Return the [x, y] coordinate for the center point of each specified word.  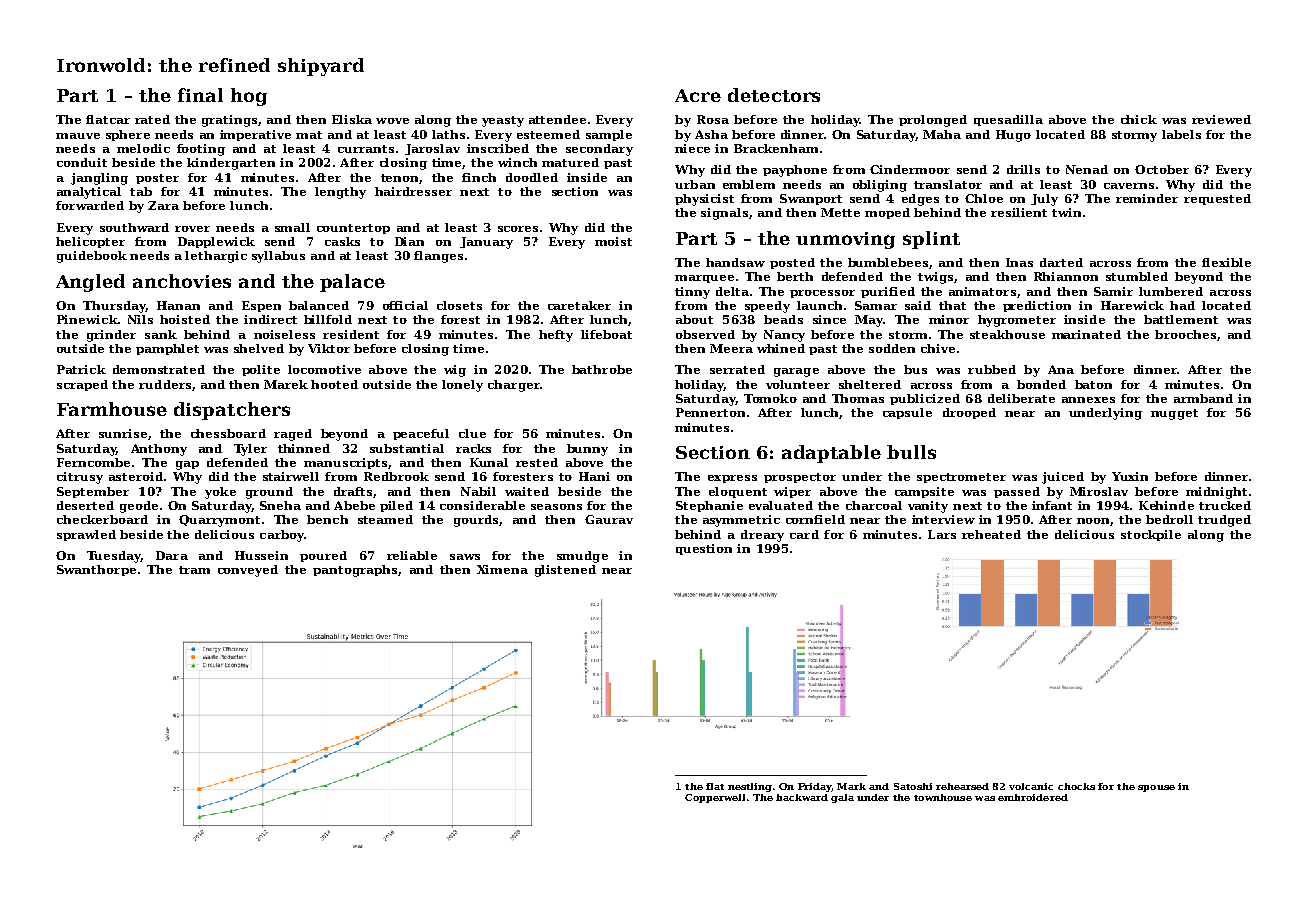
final [200, 95]
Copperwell [715, 798]
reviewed [1221, 119]
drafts [353, 491]
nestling [750, 787]
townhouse [943, 797]
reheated [991, 534]
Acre [698, 95]
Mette [840, 212]
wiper [792, 492]
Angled [90, 283]
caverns [1129, 186]
